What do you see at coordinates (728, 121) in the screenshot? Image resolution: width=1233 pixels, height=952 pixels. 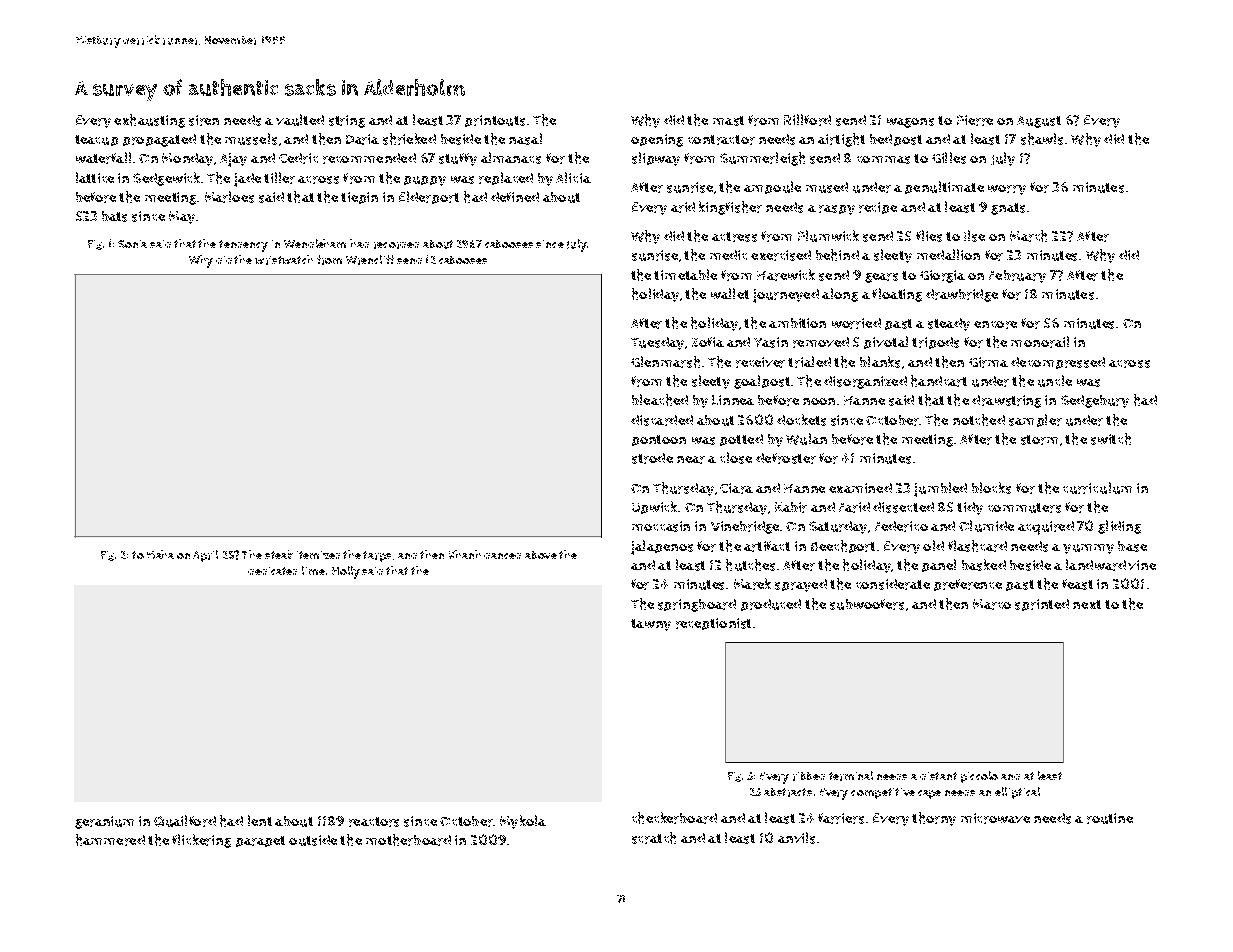 I see `mast` at bounding box center [728, 121].
